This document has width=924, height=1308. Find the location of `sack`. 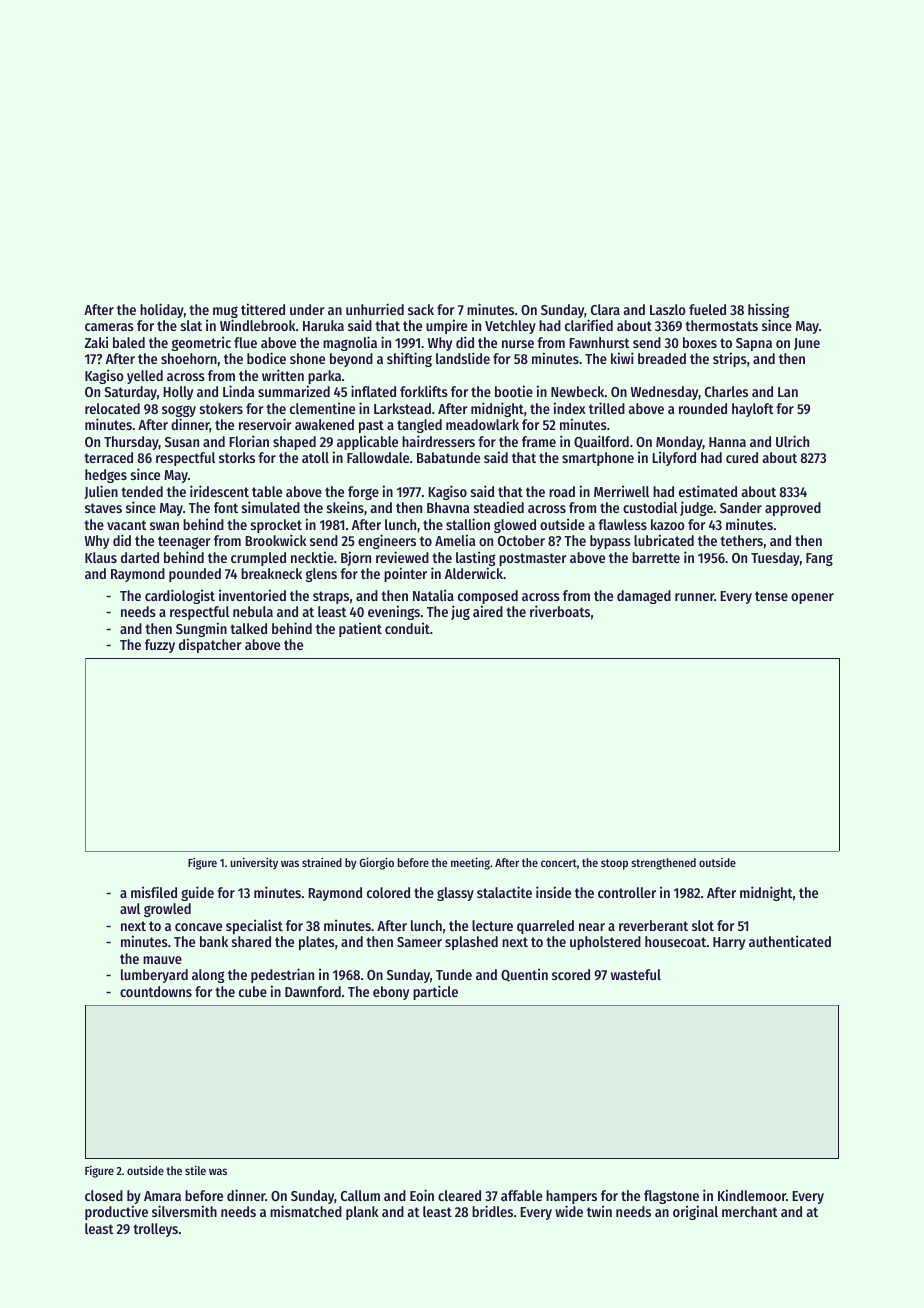

sack is located at coordinates (421, 309).
